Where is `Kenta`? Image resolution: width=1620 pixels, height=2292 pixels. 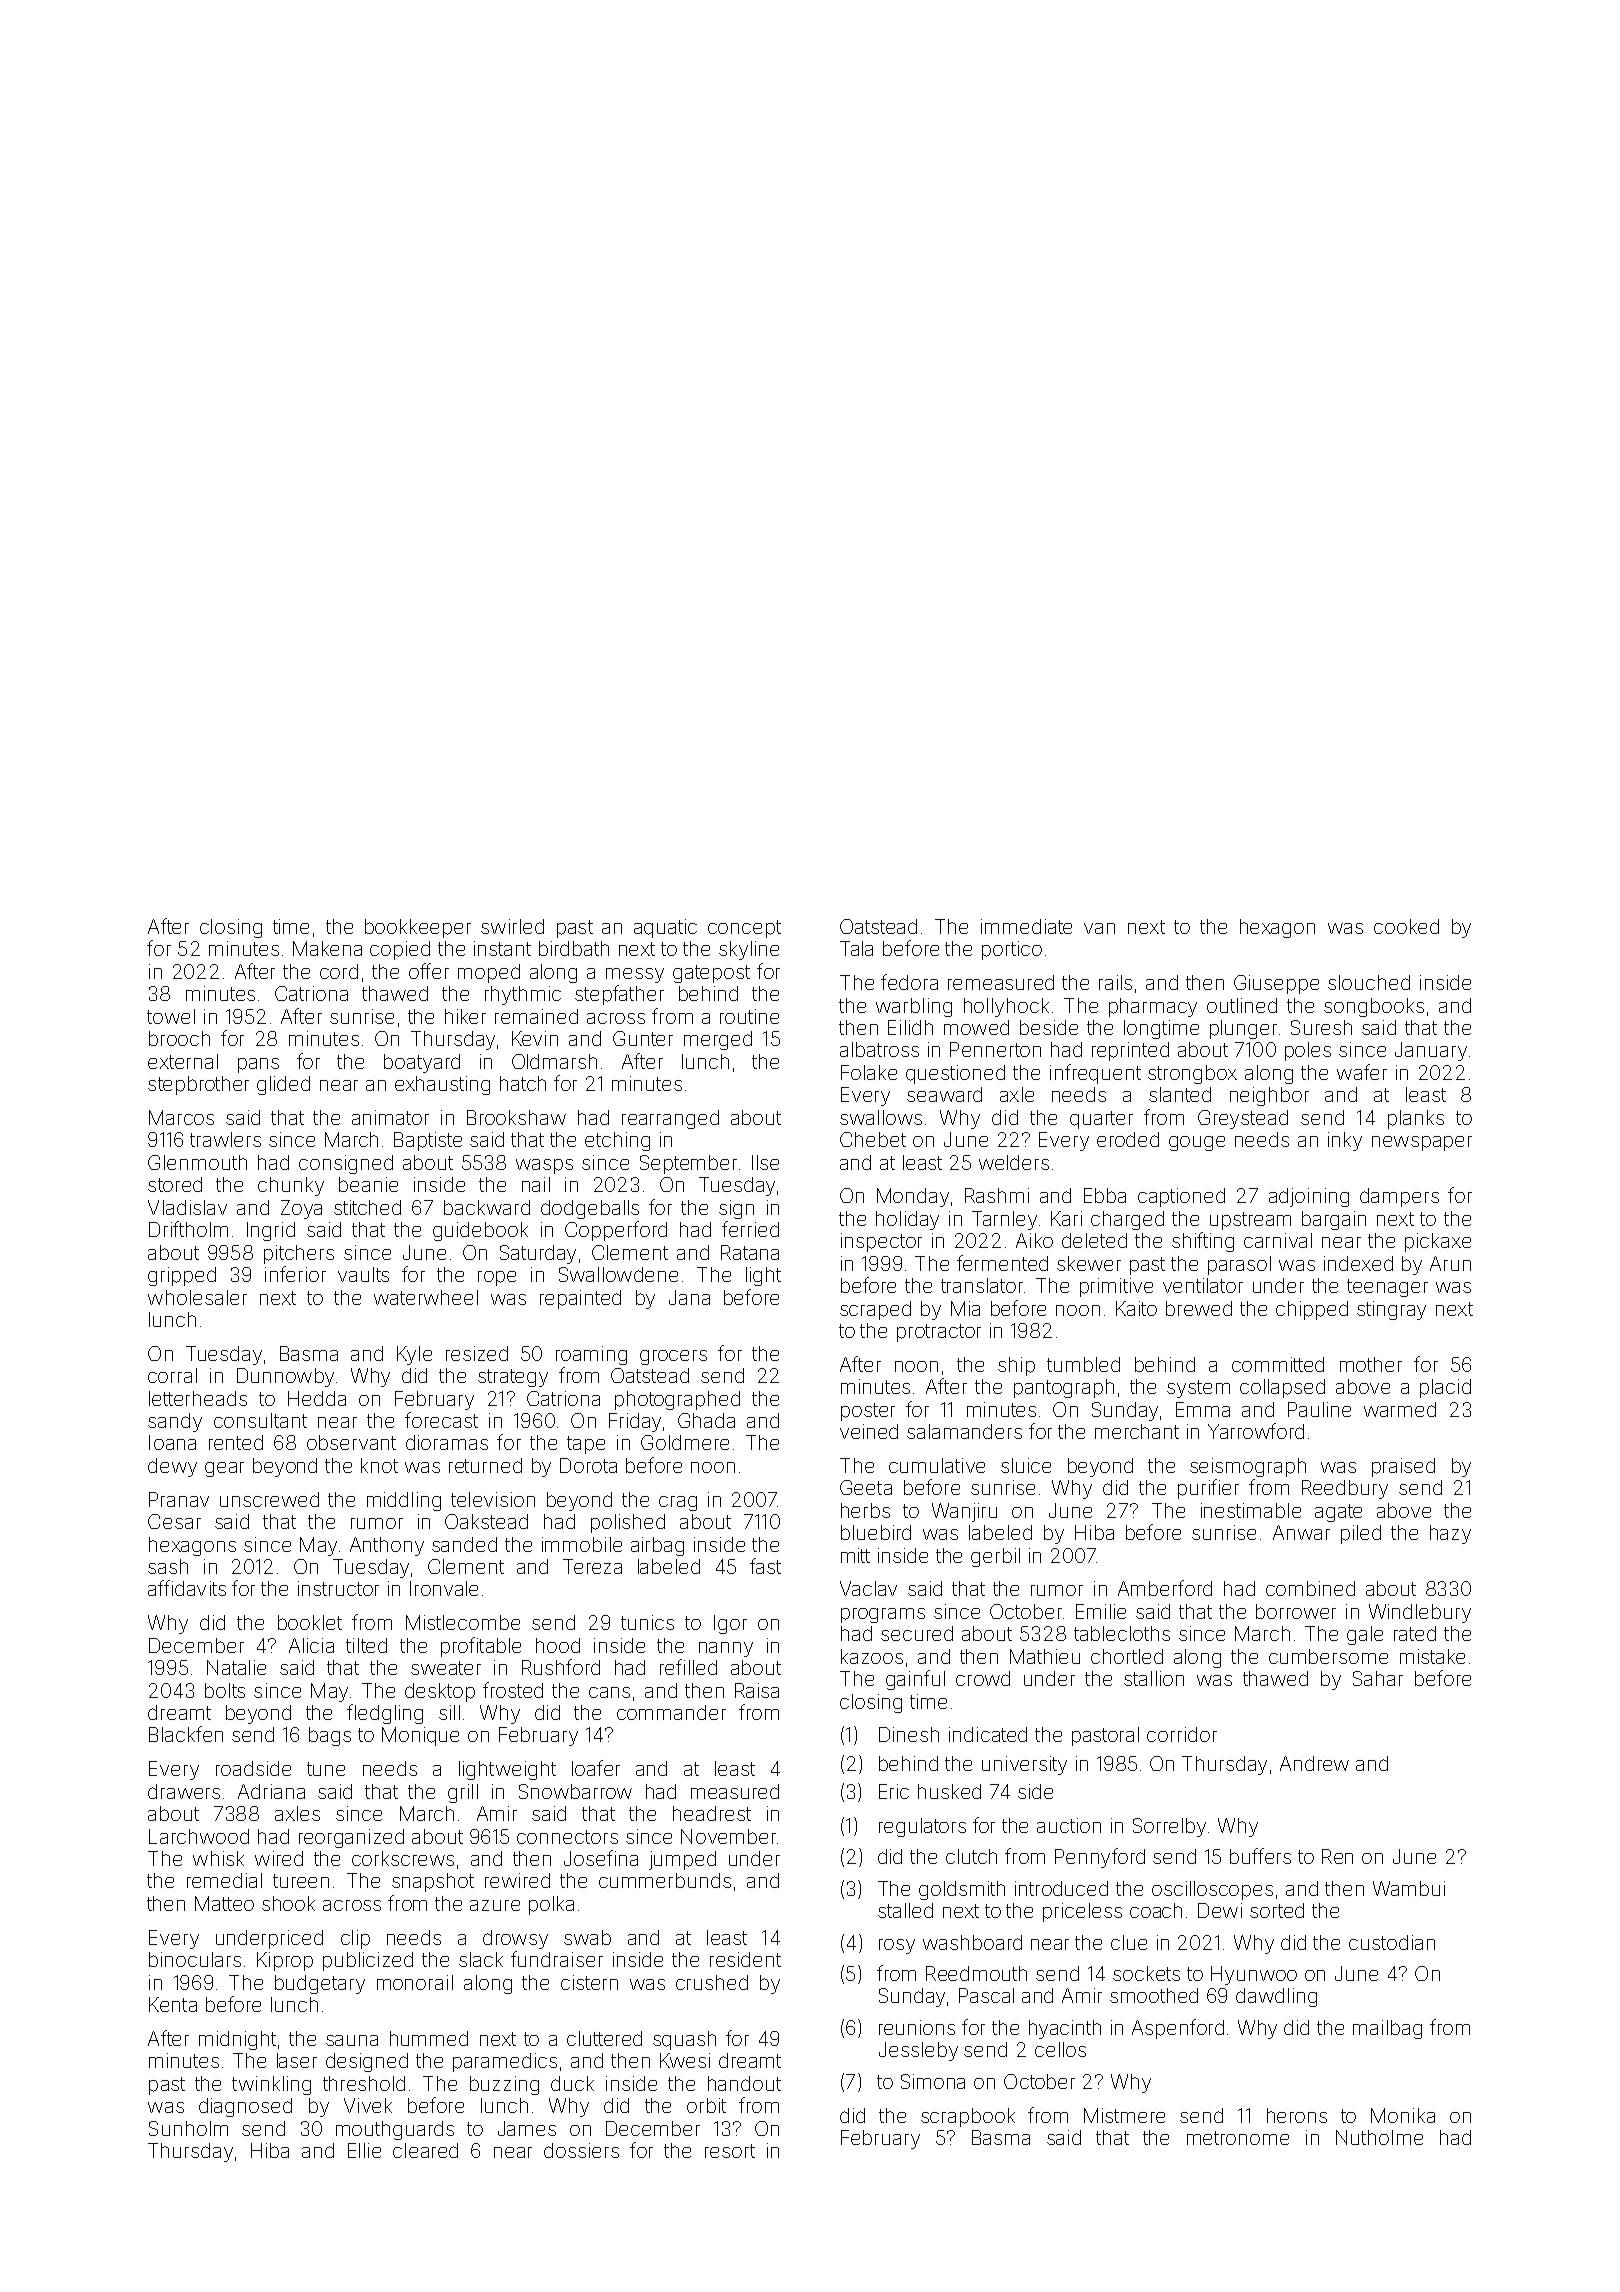
Kenta is located at coordinates (173, 2004).
